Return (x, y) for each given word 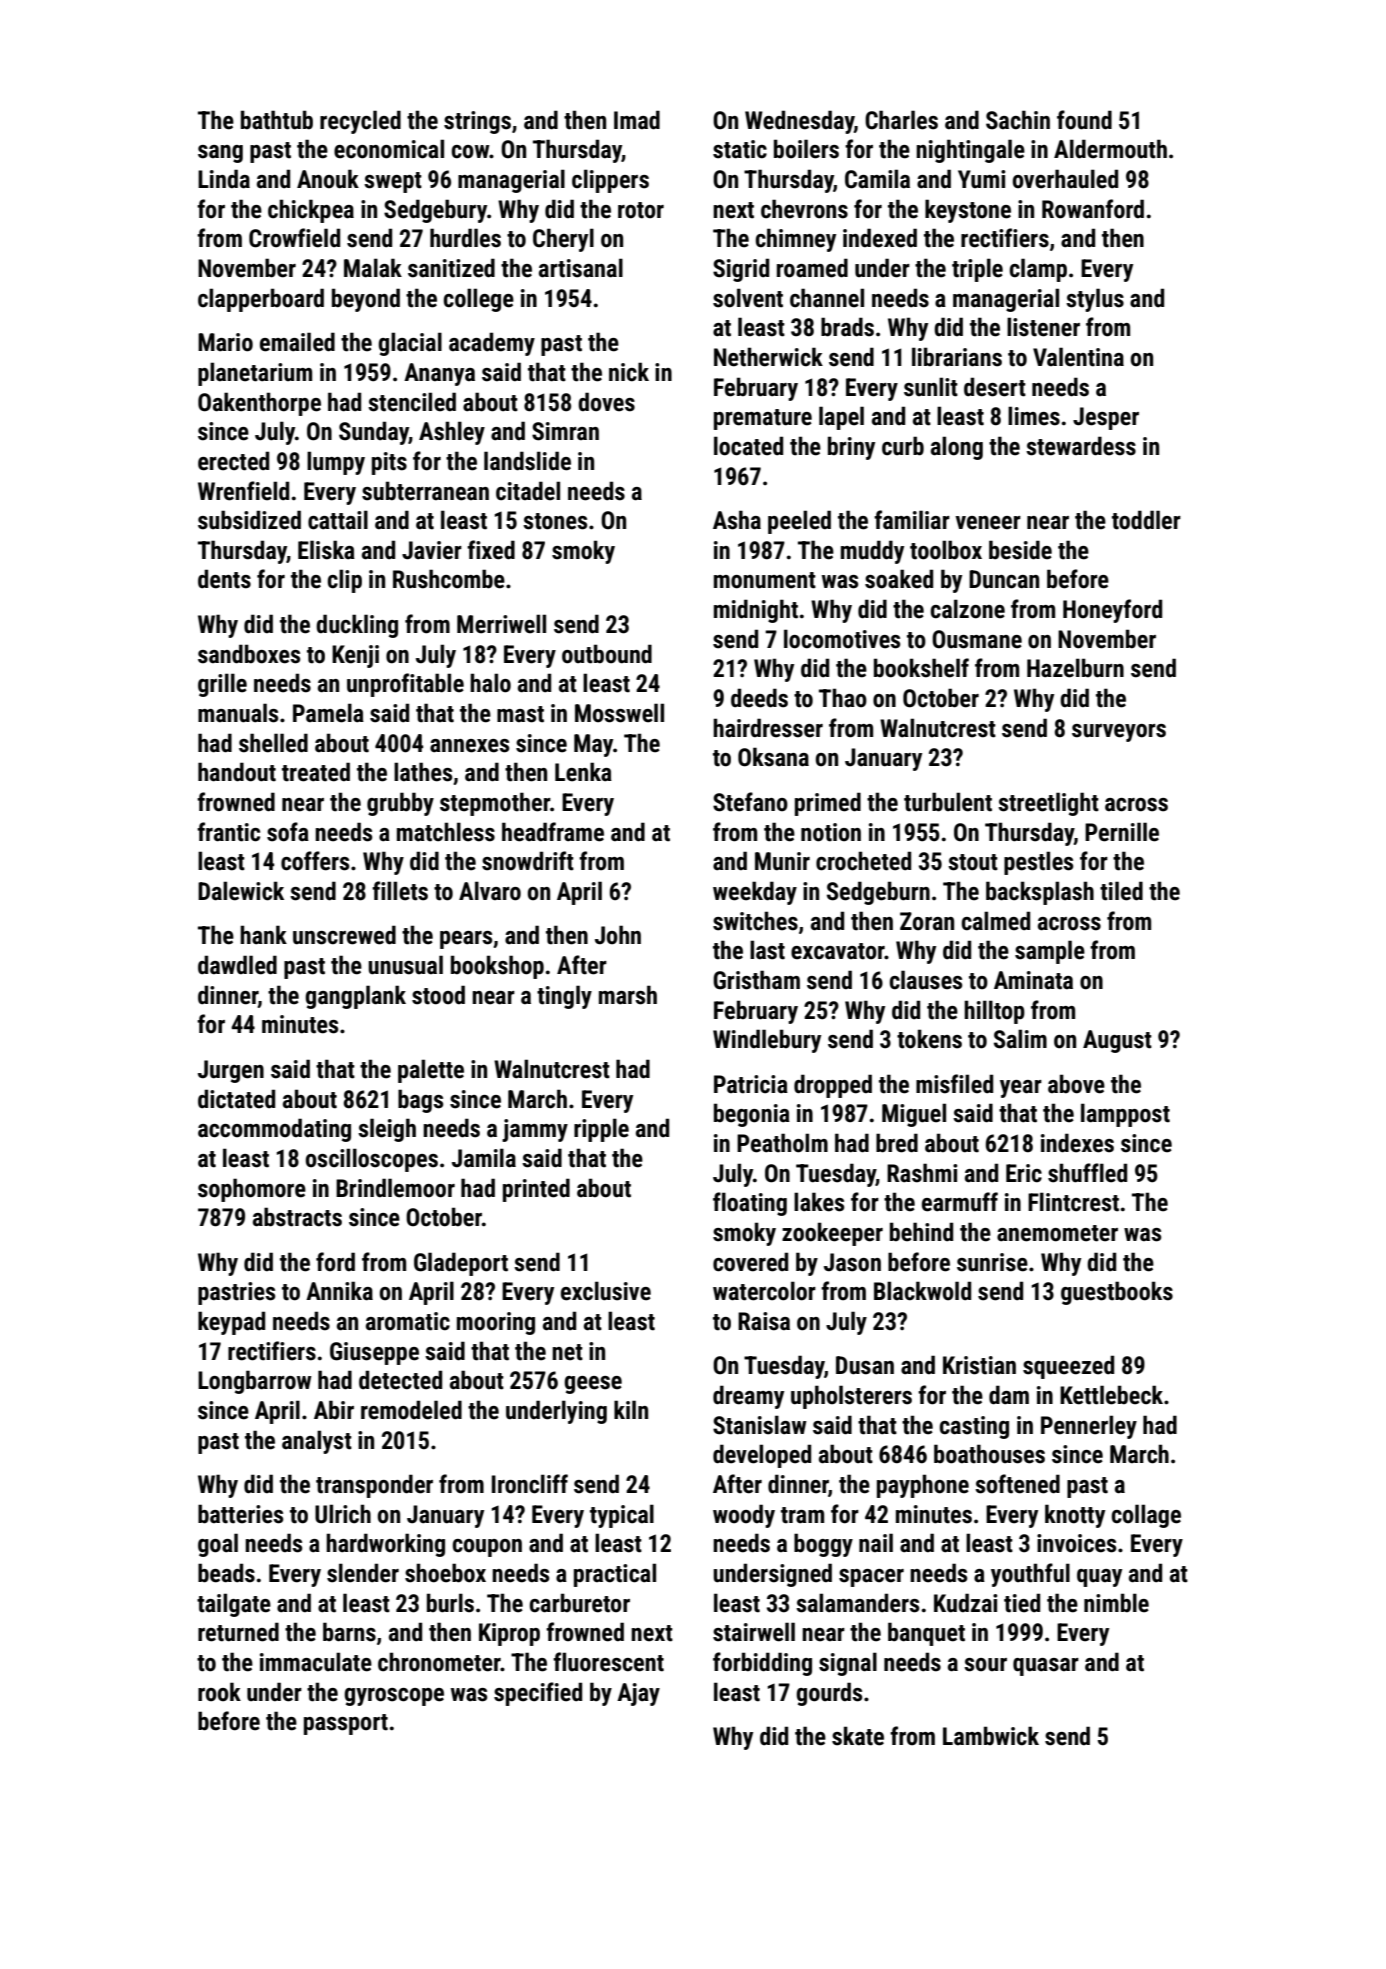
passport (346, 1724)
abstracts (297, 1217)
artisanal (581, 268)
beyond (366, 300)
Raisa (764, 1321)
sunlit (931, 387)
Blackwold (922, 1291)
